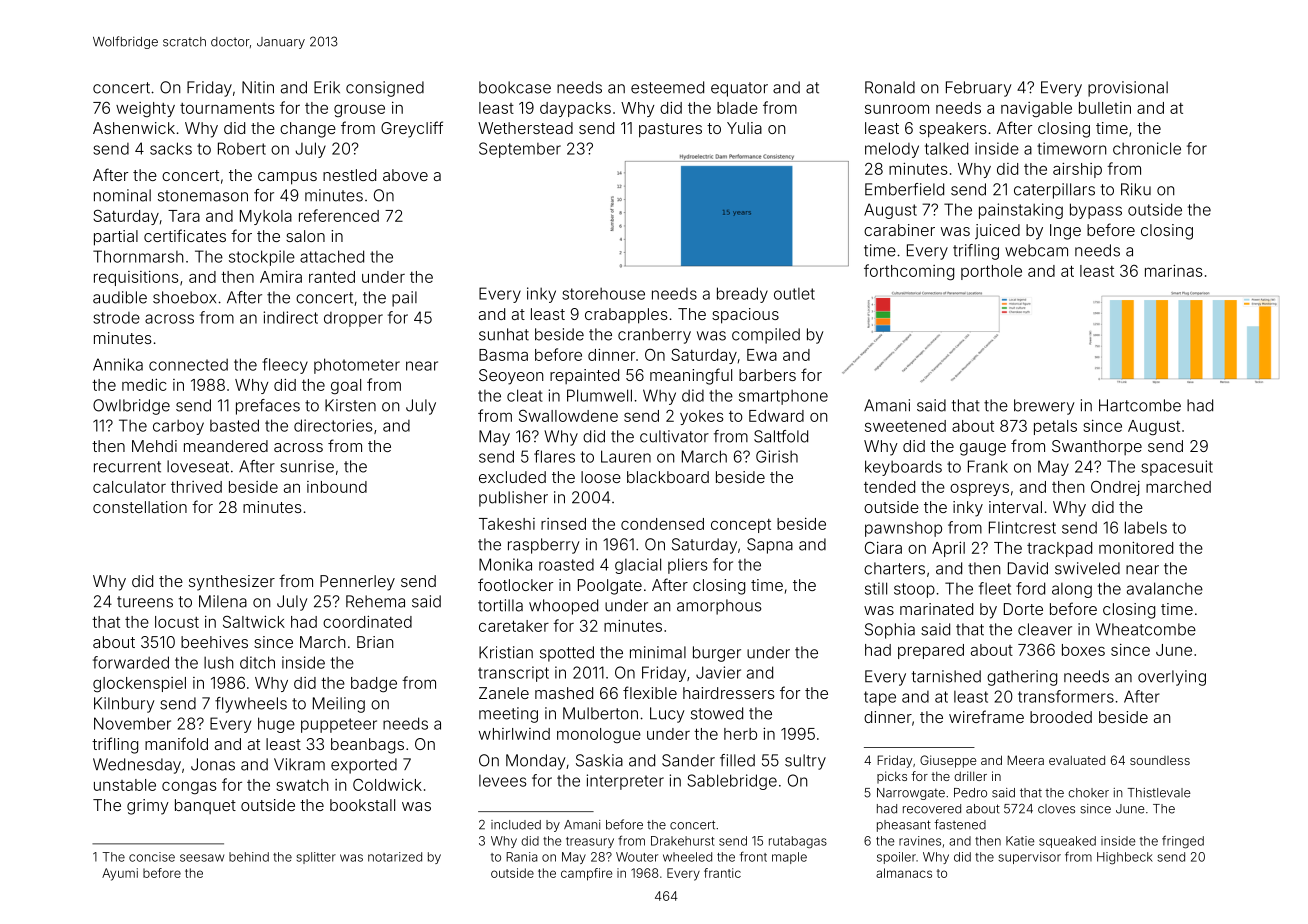 The height and width of the page is (924, 1308). I want to click on requisitions, so click(136, 278).
